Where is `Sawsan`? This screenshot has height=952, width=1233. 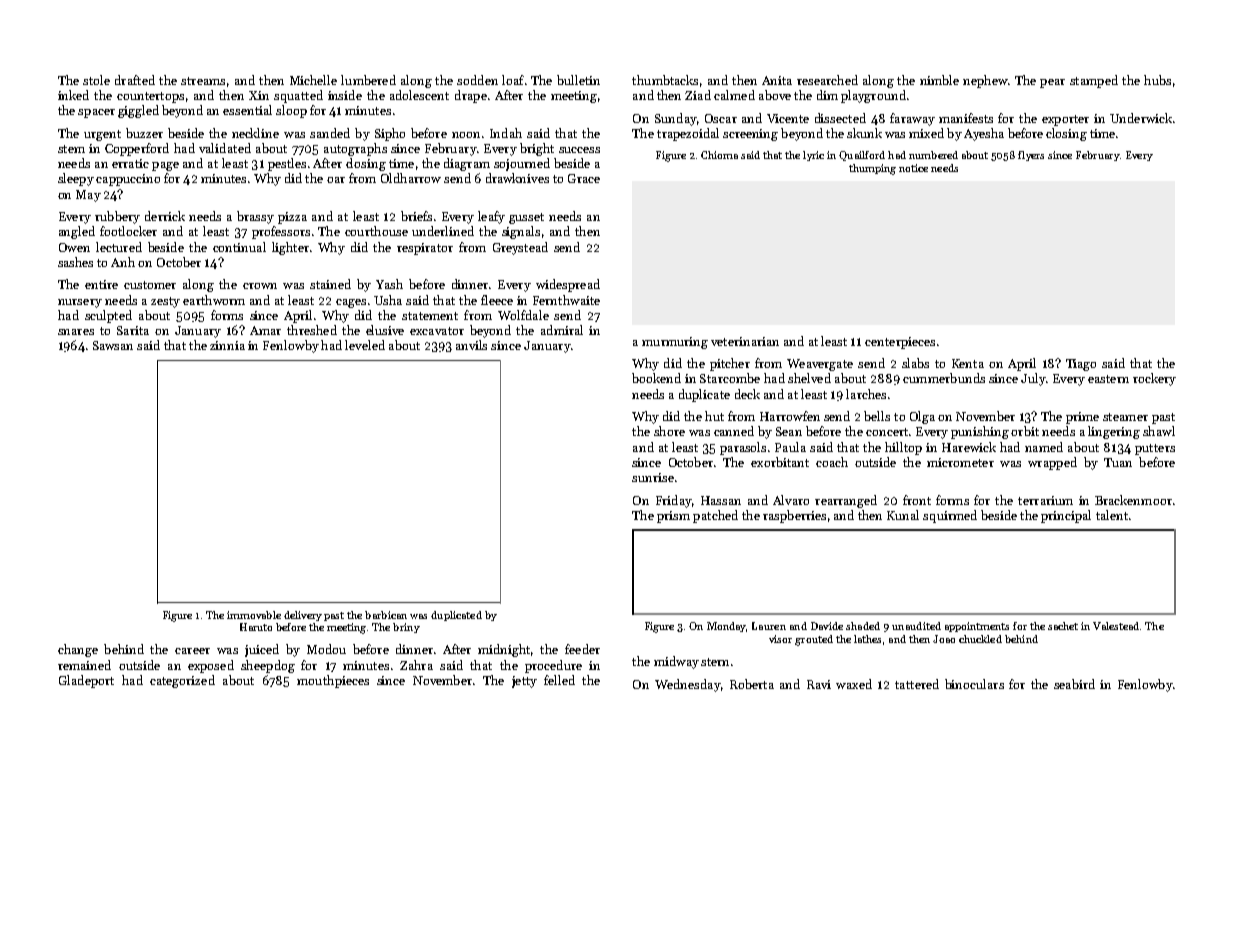
Sawsan is located at coordinates (113, 345).
